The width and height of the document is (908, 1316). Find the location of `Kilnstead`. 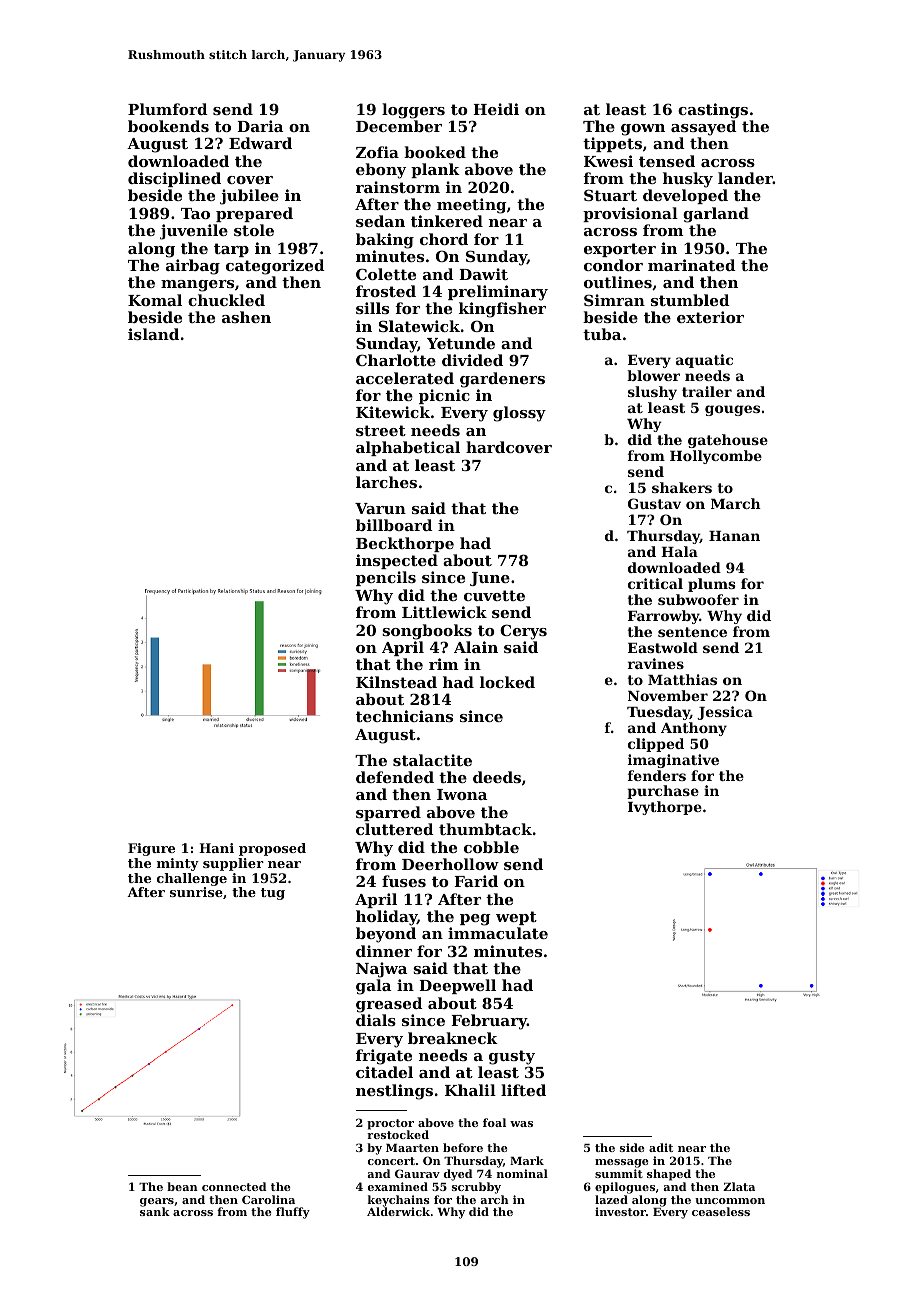

Kilnstead is located at coordinates (396, 682).
